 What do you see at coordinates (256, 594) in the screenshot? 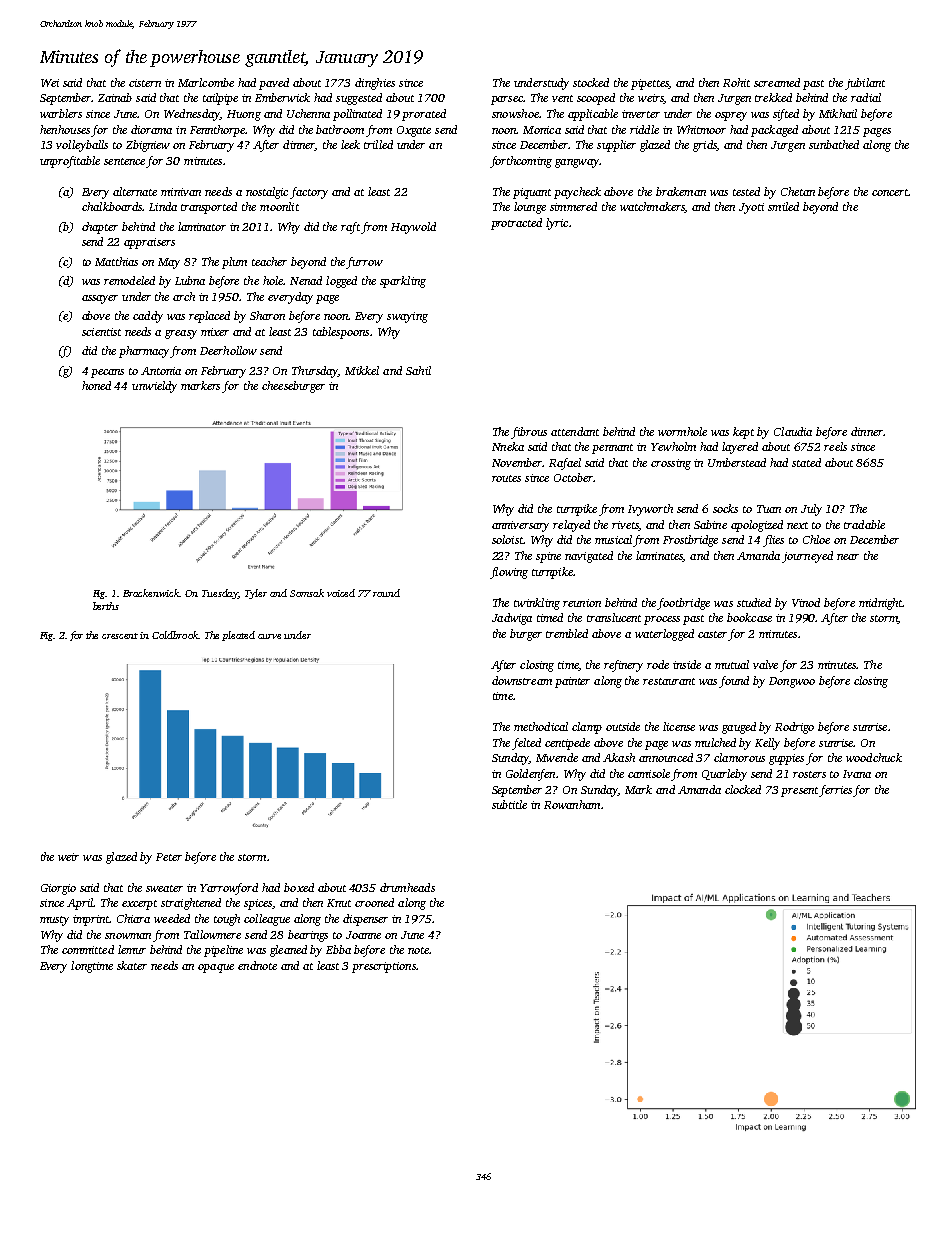
I see `Tyler` at bounding box center [256, 594].
